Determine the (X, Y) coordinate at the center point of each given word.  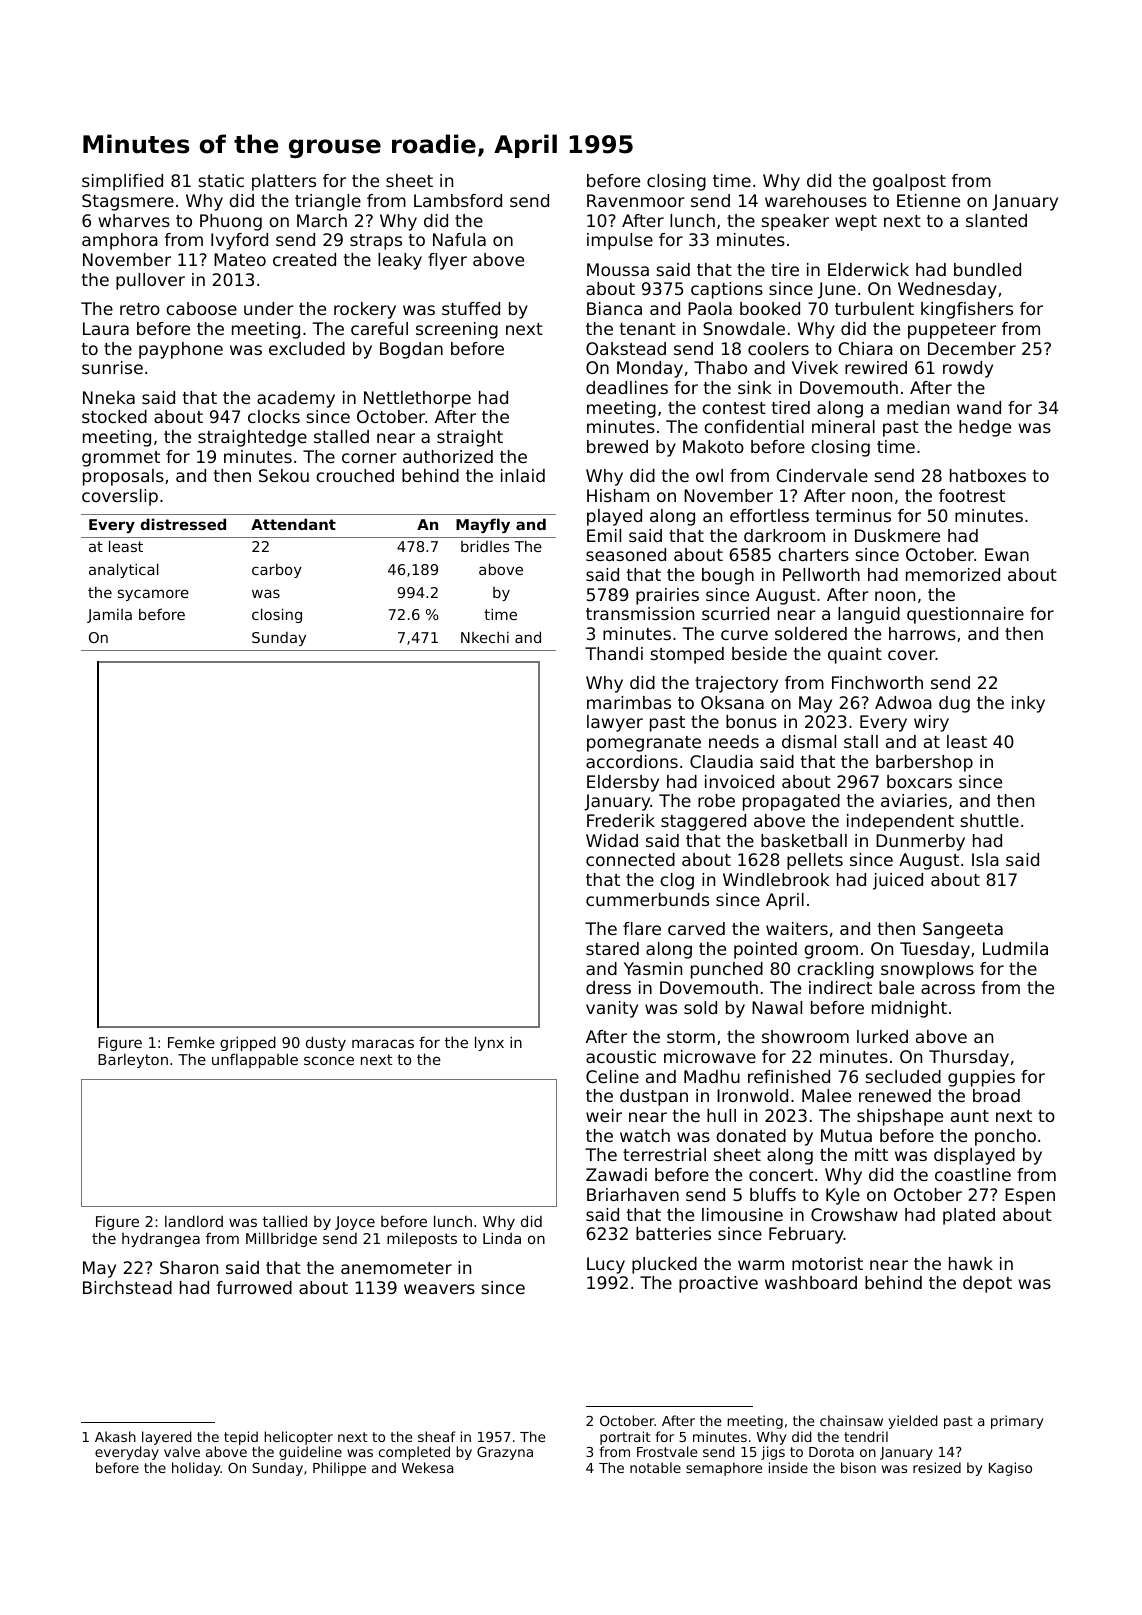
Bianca (614, 308)
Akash (115, 1436)
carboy (277, 570)
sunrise (112, 367)
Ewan (1007, 554)
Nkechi (485, 637)
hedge (985, 428)
